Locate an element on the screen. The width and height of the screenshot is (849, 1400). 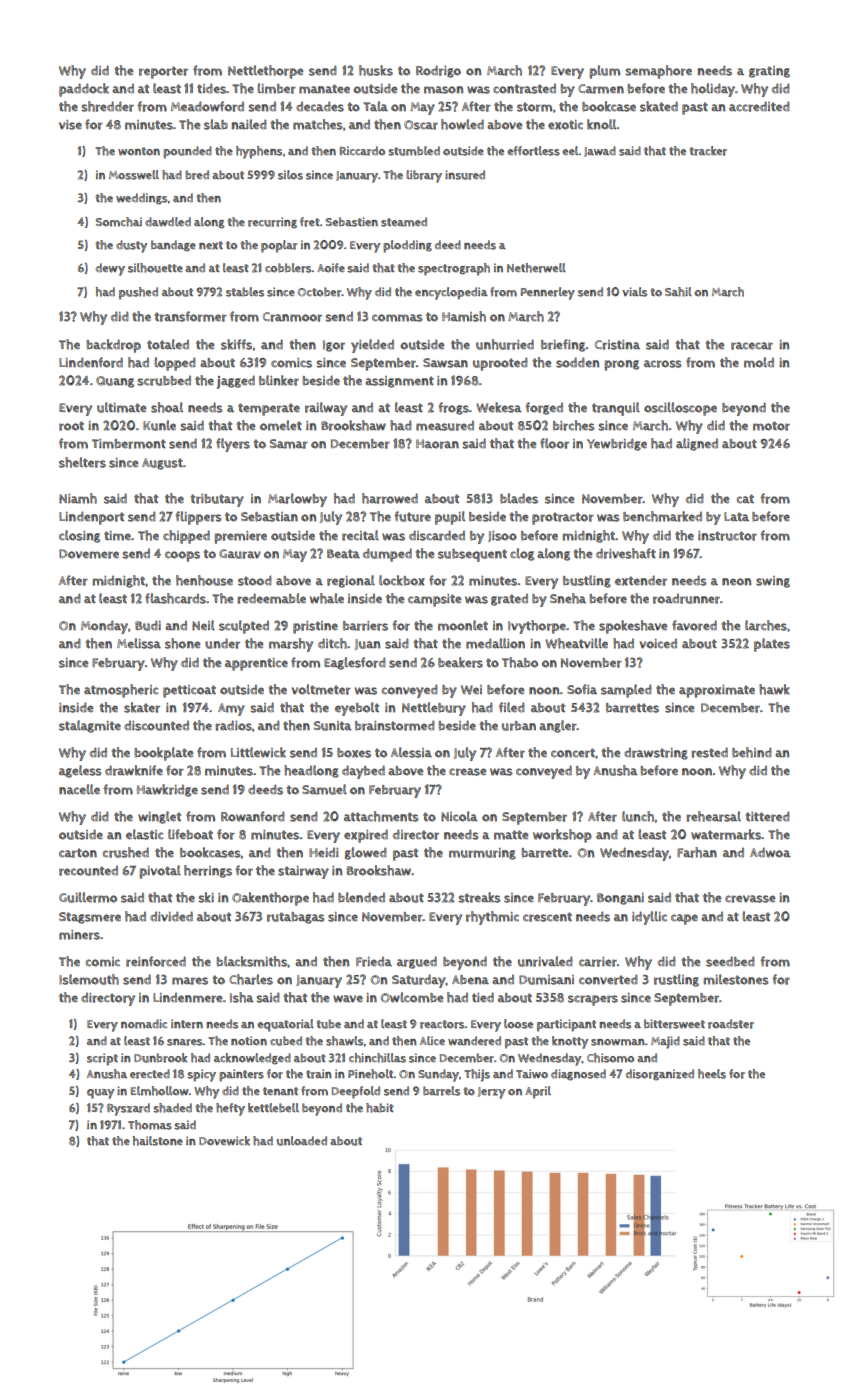
Dovewick is located at coordinates (224, 1141).
